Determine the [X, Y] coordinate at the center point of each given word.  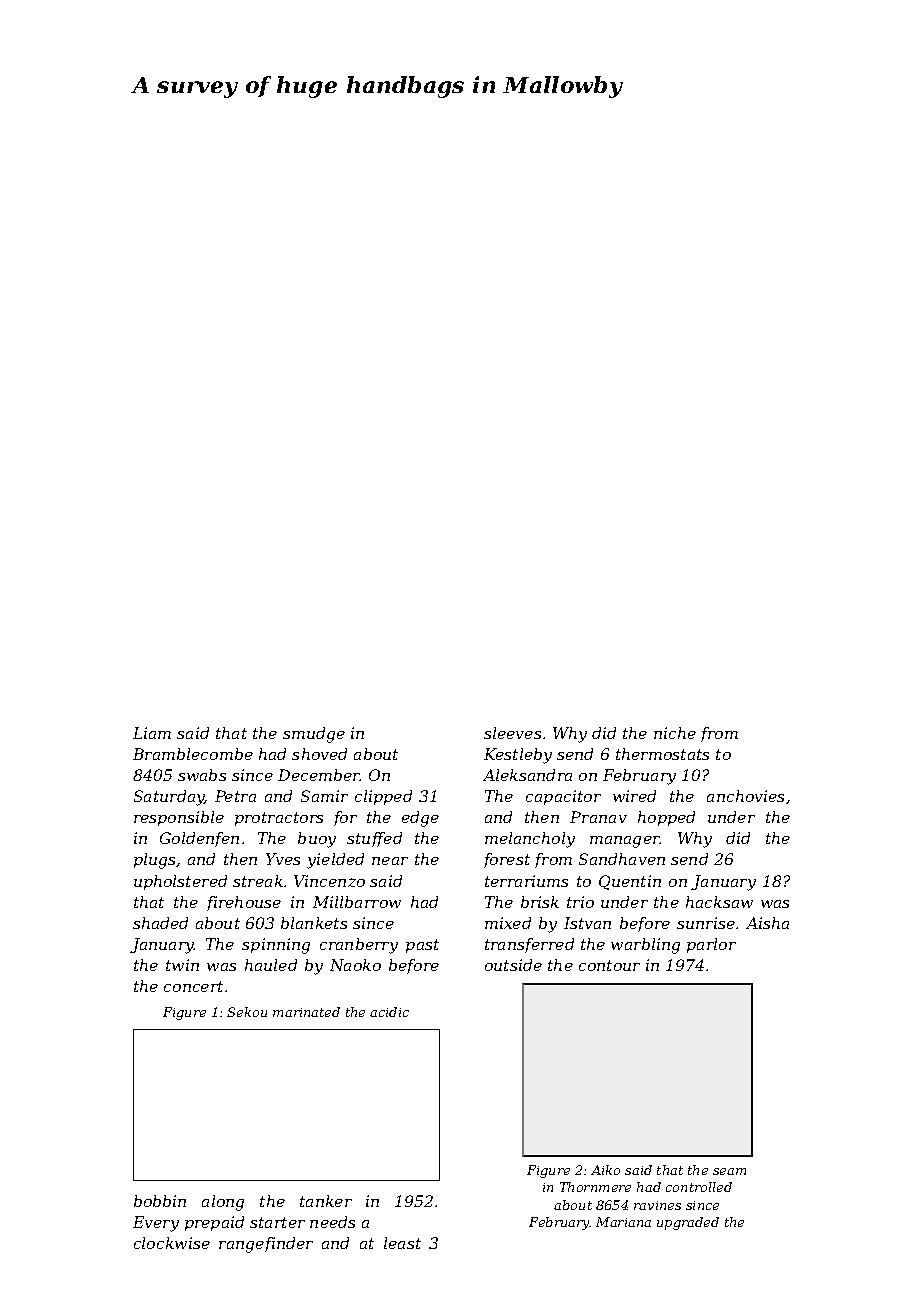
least [402, 1243]
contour [609, 965]
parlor [711, 945]
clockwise [172, 1243]
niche [675, 733]
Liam [152, 733]
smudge [314, 735]
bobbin [160, 1201]
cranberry [359, 946]
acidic [389, 1012]
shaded [160, 923]
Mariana [623, 1222]
